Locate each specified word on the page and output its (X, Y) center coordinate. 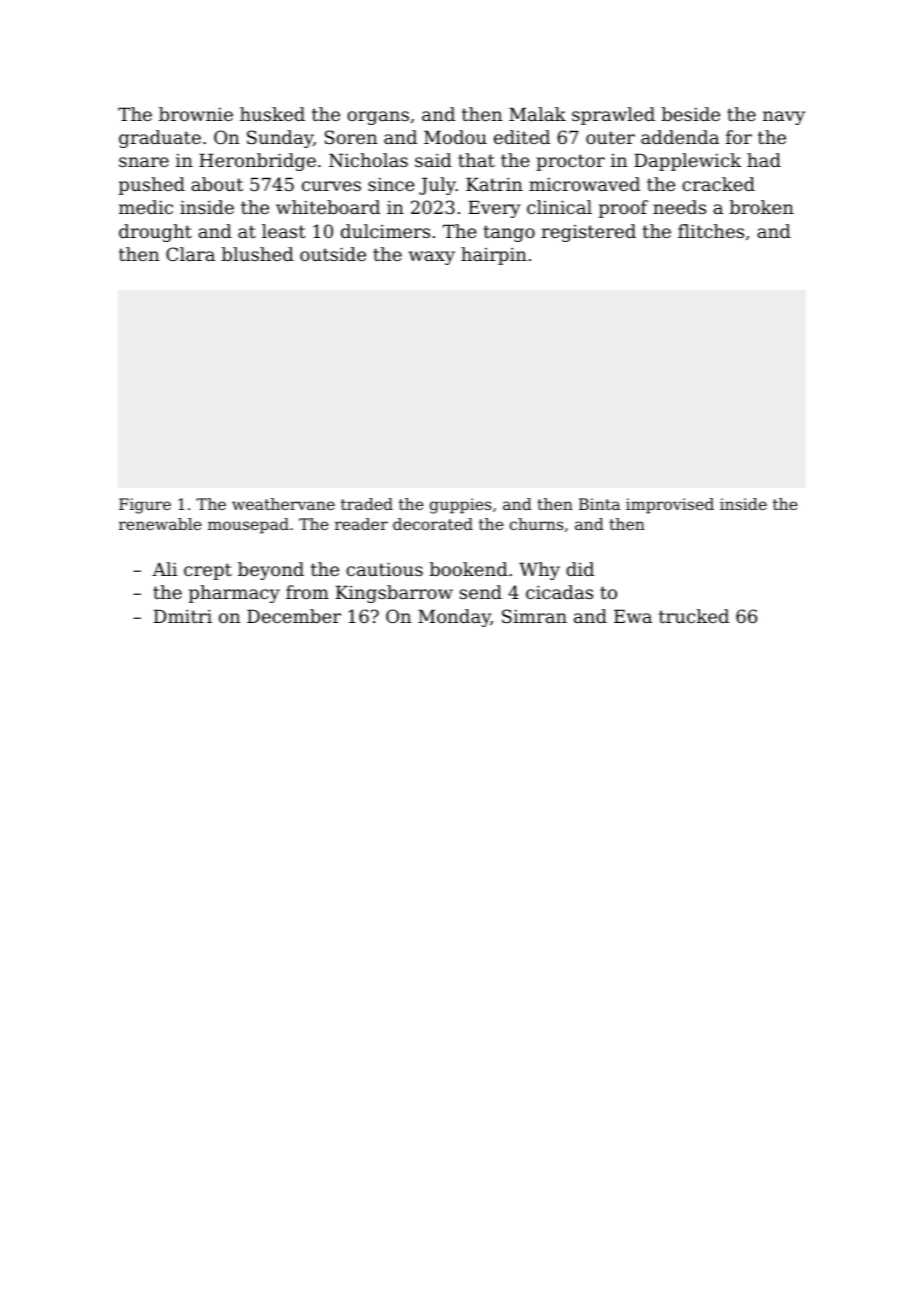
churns (536, 524)
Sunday (280, 139)
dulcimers (385, 231)
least (284, 231)
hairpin (494, 256)
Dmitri (183, 616)
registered (588, 233)
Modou (455, 137)
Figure (145, 506)
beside (691, 114)
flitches (711, 231)
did (580, 569)
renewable (160, 524)
